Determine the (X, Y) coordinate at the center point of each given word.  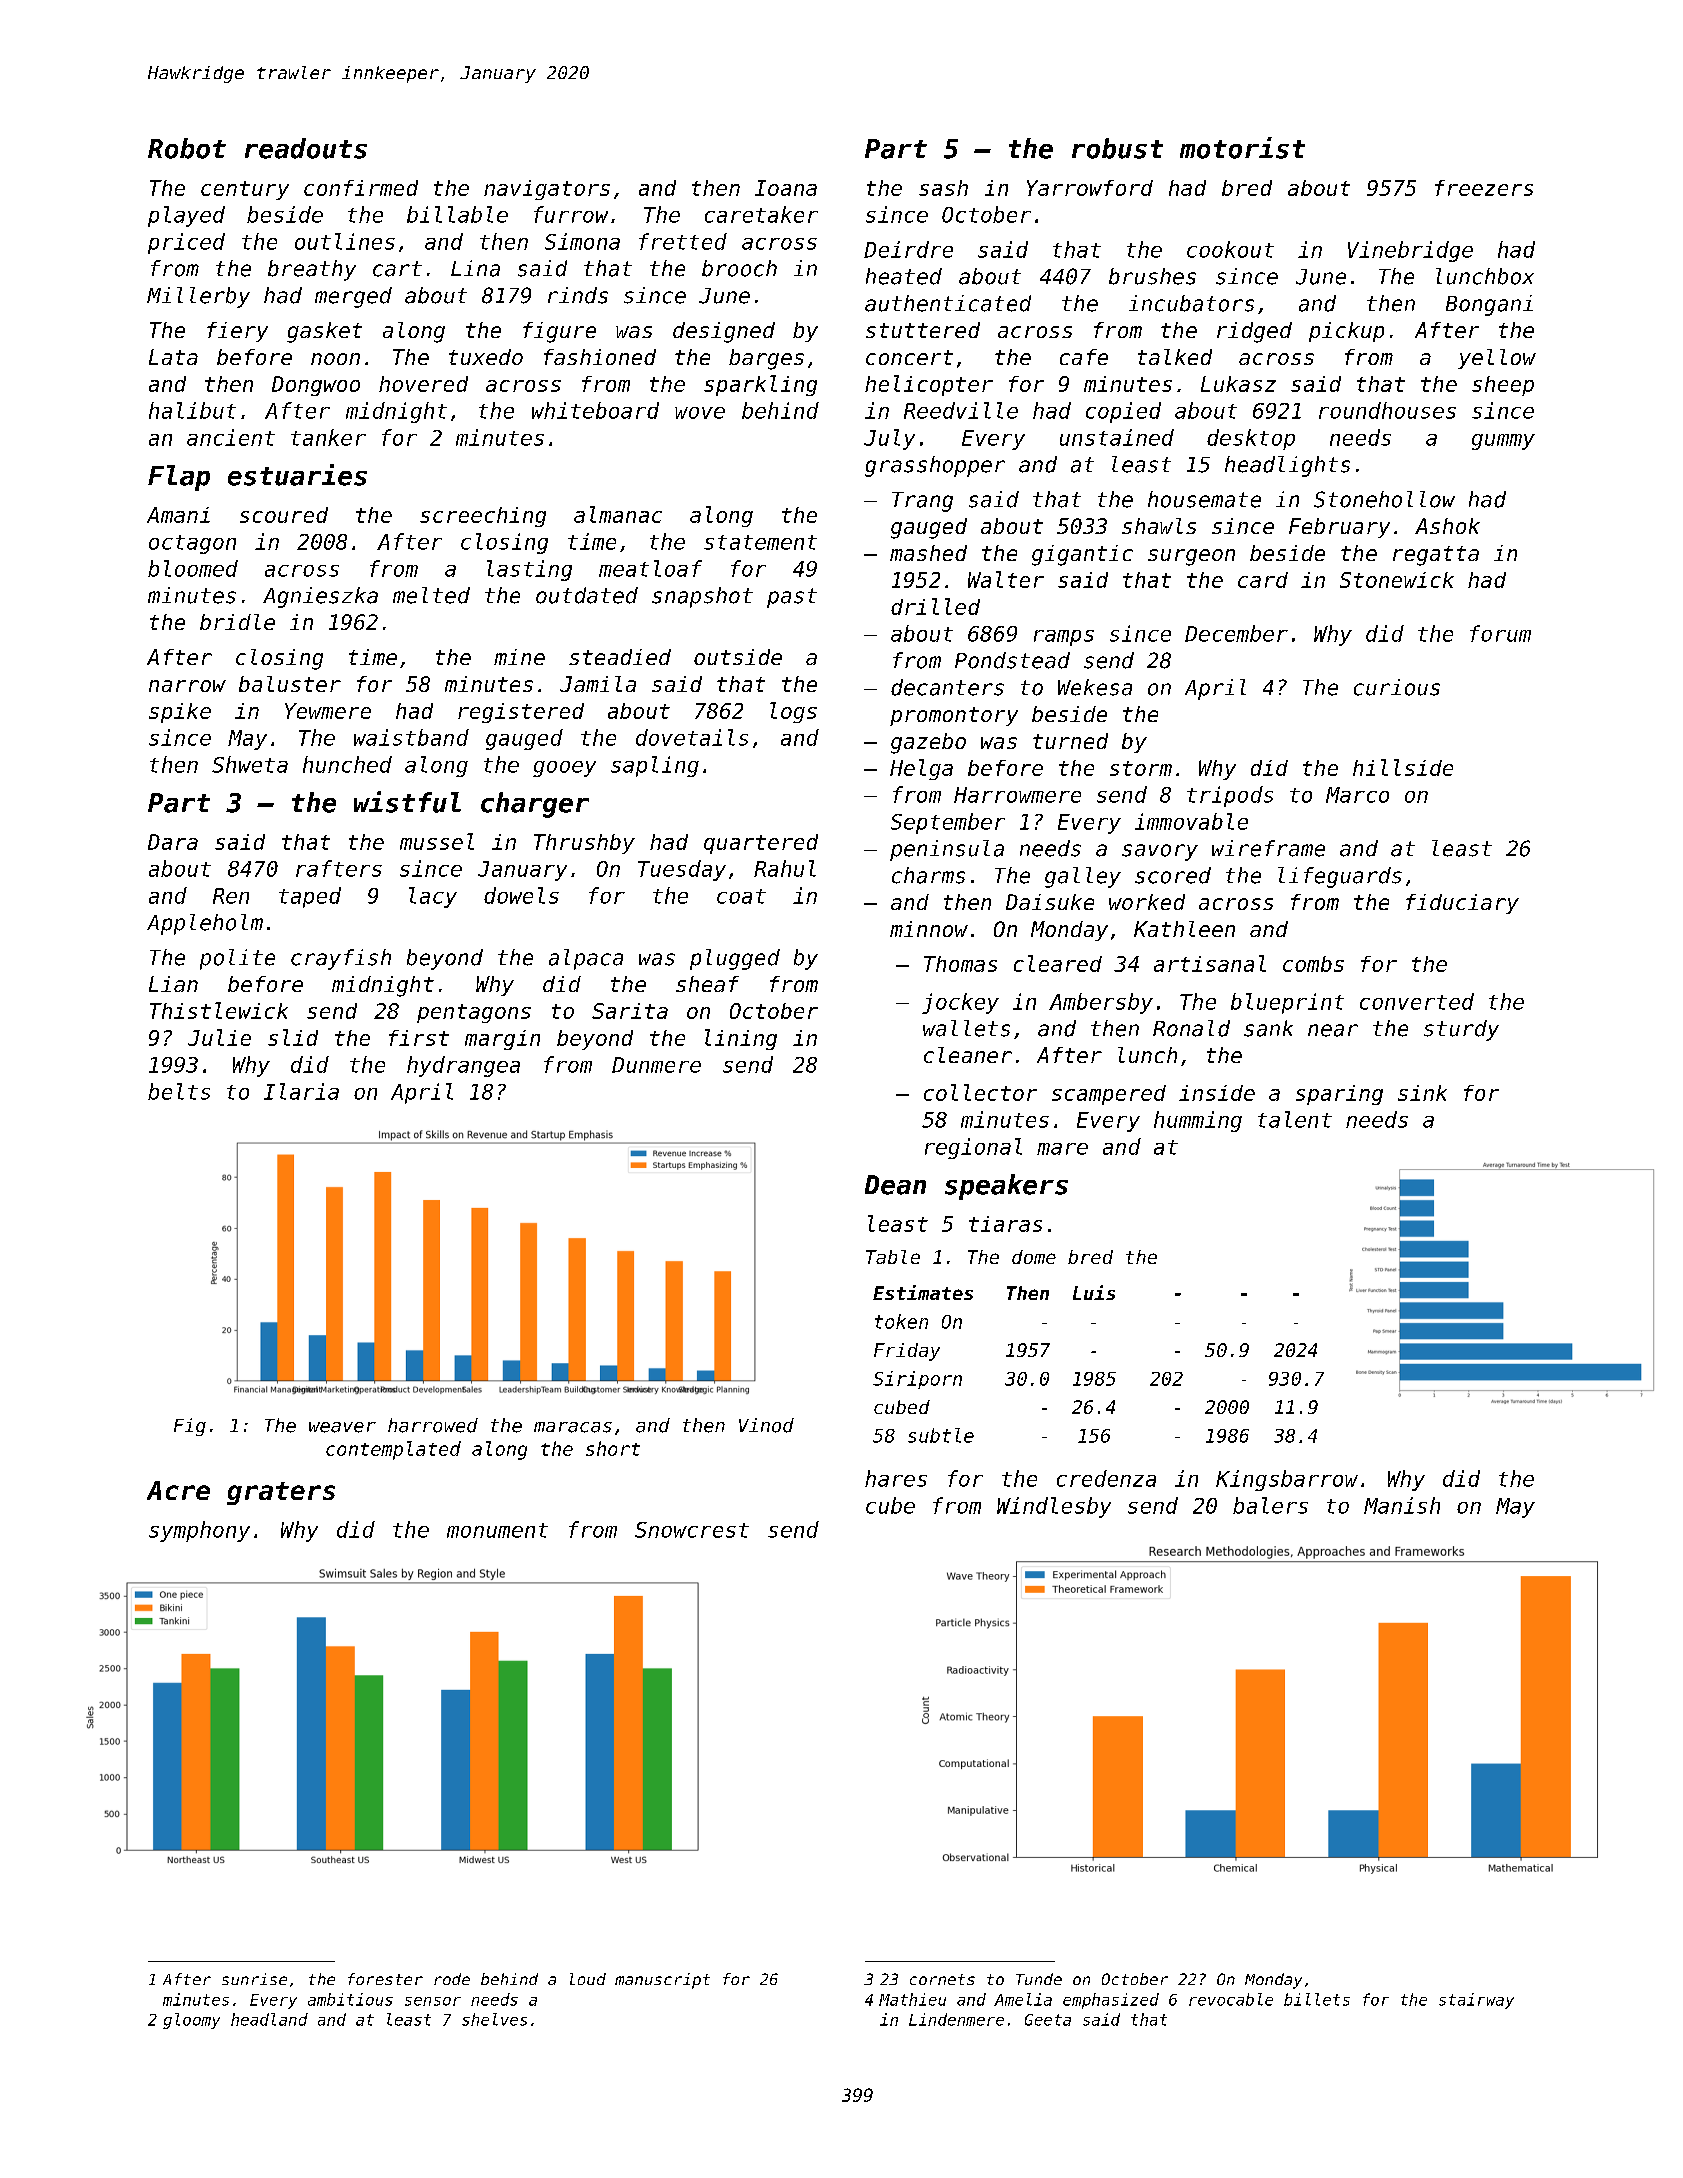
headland (269, 2019)
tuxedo (486, 357)
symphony (199, 1531)
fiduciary (1462, 904)
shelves (494, 2019)
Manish (1402, 1505)
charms (928, 875)
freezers (1484, 188)
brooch (739, 268)
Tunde (1039, 1979)
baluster (290, 684)
